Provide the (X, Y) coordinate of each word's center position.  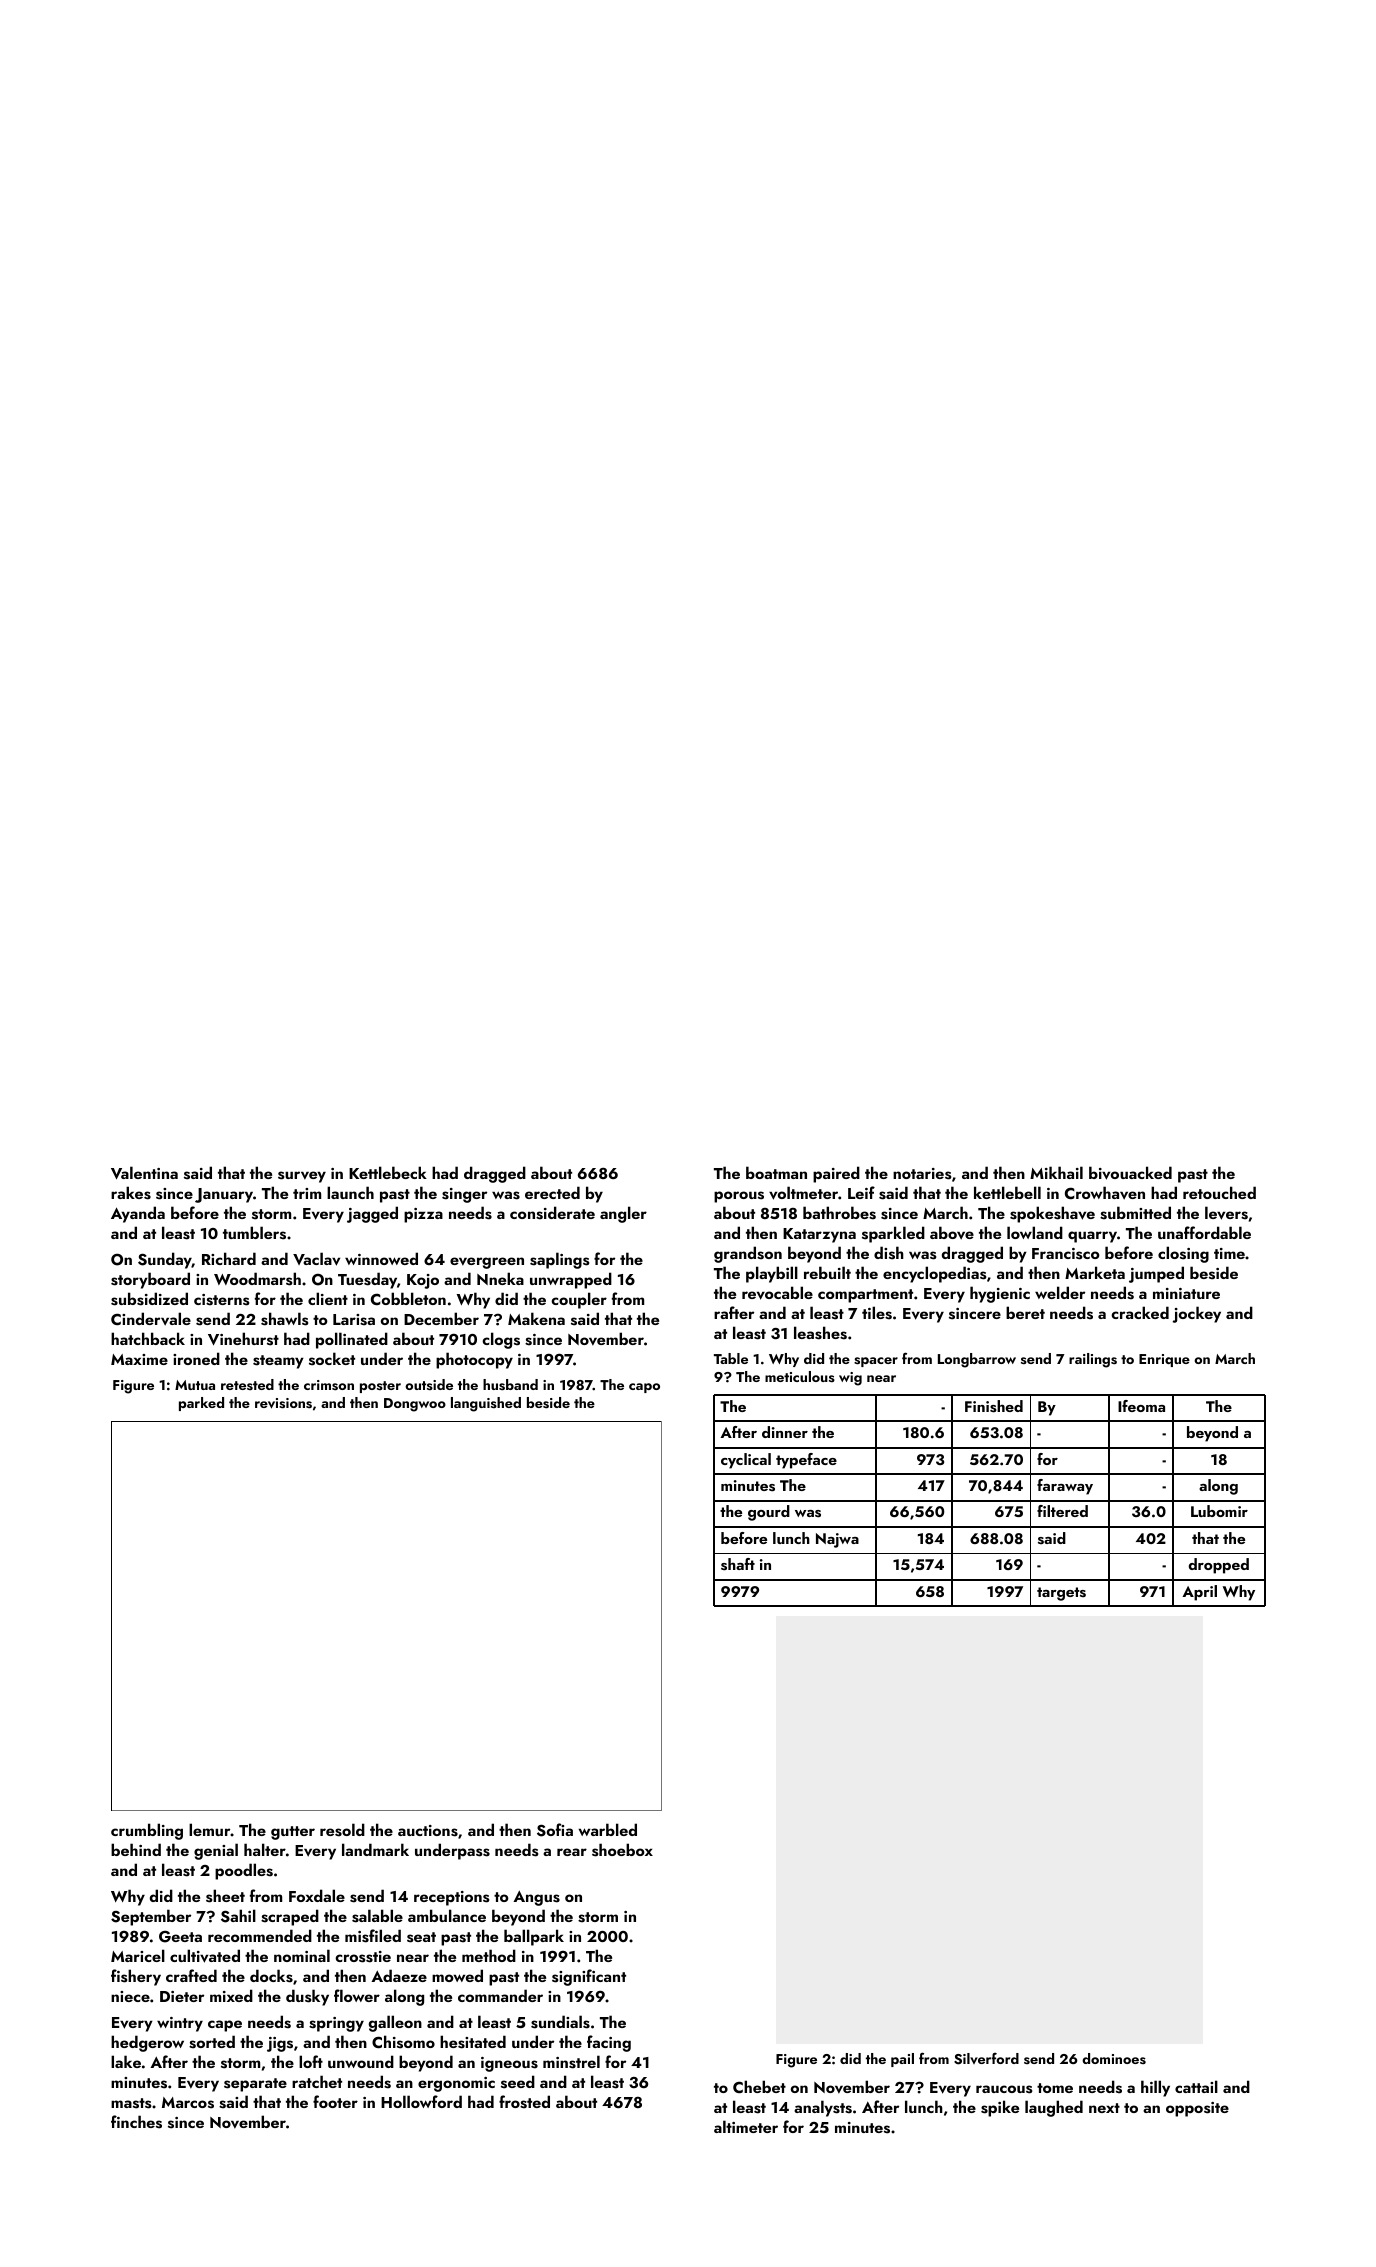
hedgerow (147, 2043)
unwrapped (571, 1280)
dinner (785, 1432)
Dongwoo (415, 1405)
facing (609, 2043)
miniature (1186, 1293)
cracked (1140, 1312)
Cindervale (151, 1319)
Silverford (986, 2059)
